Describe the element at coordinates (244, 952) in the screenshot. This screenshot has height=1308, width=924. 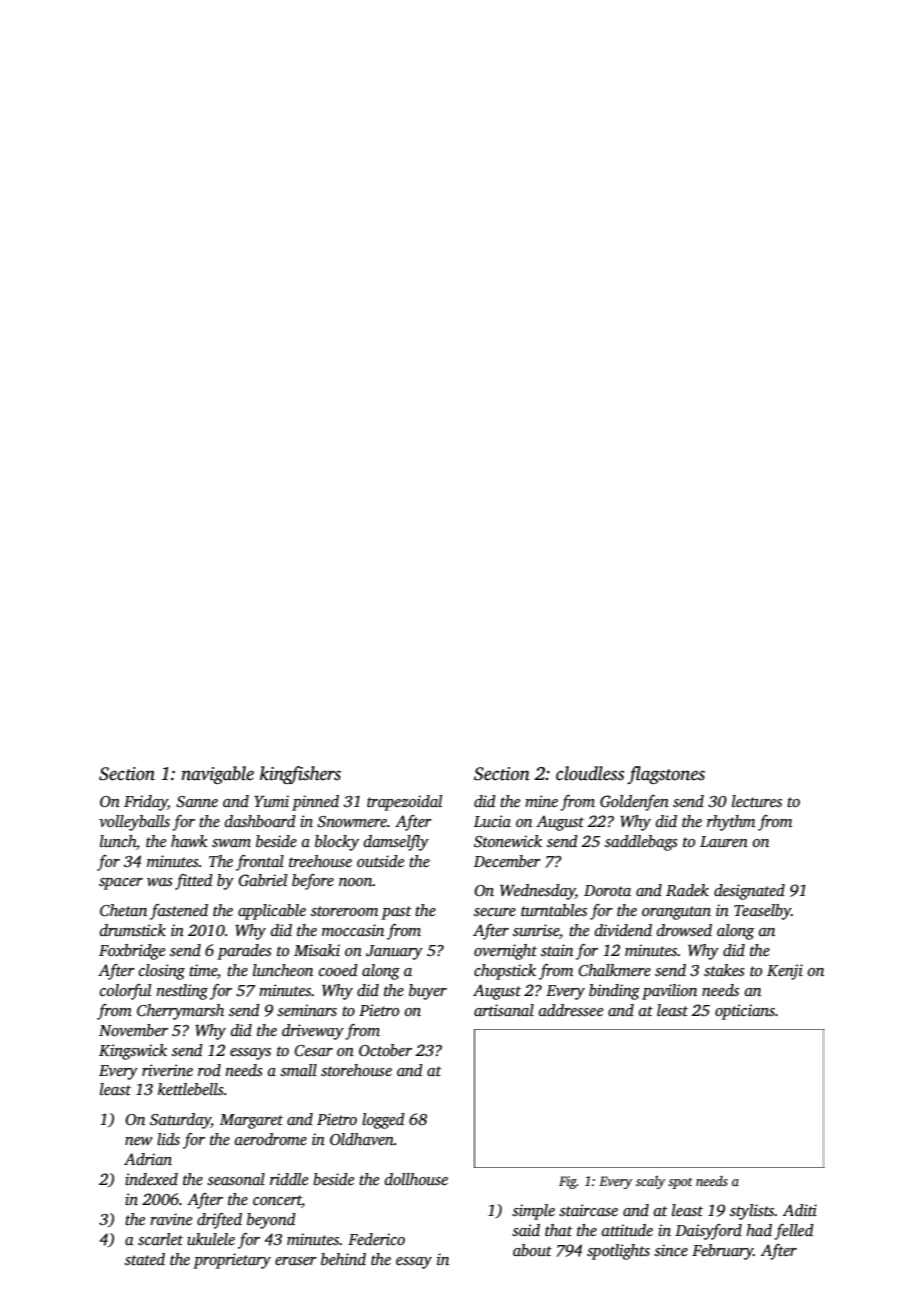
I see `parades` at that location.
